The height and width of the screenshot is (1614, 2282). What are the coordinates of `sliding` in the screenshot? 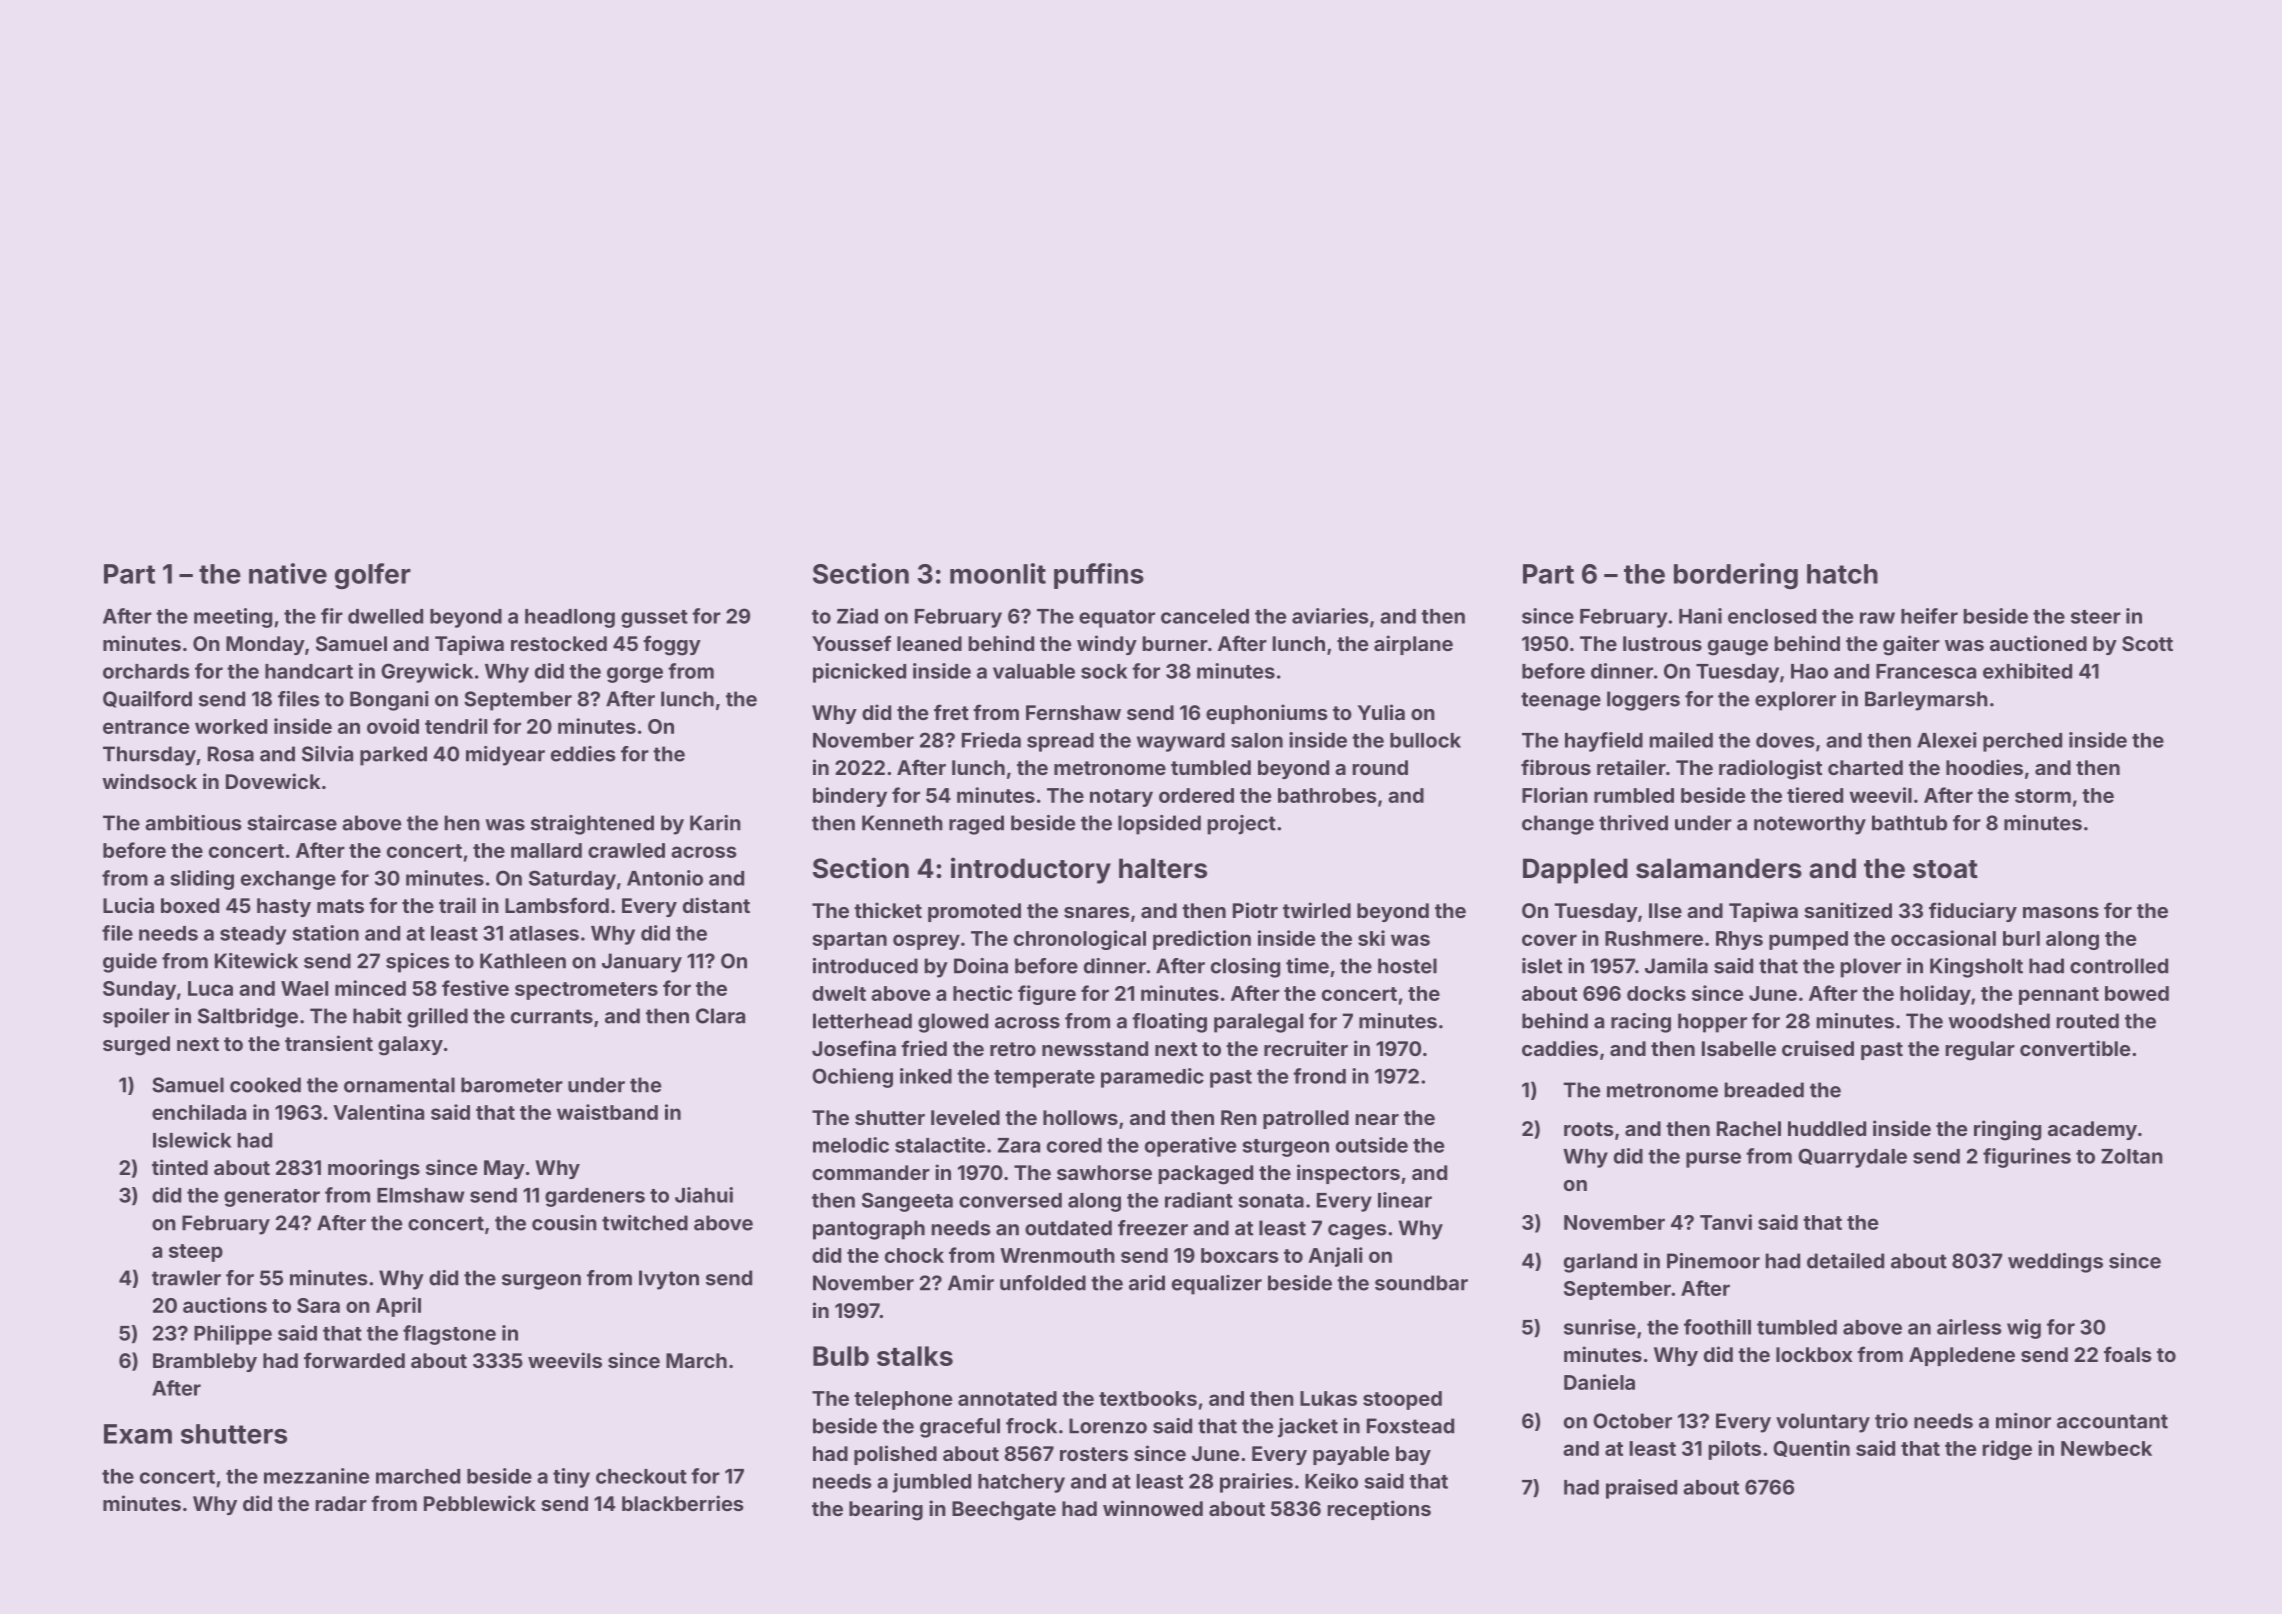 It's located at (202, 880).
